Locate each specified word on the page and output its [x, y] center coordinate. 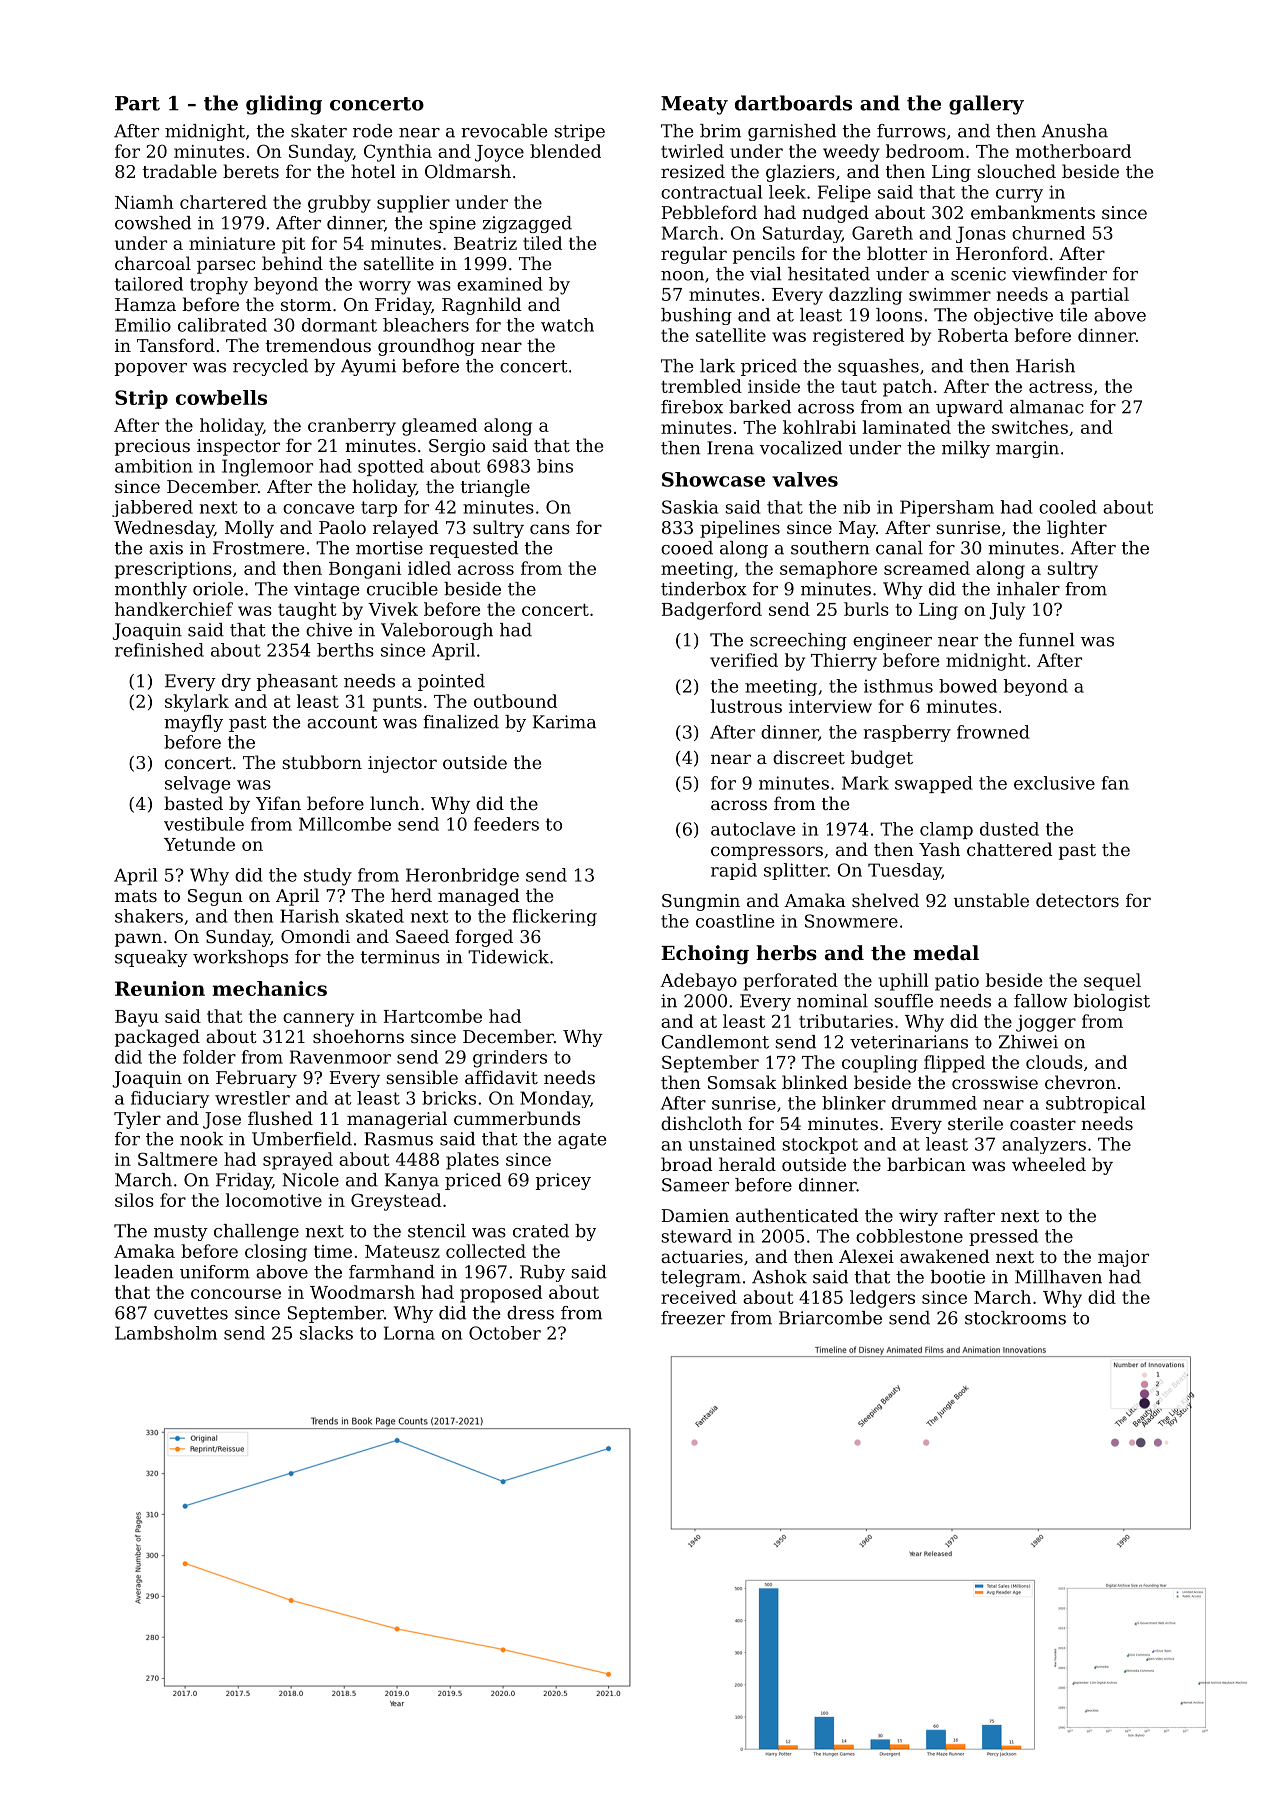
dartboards [793, 103]
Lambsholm [166, 1333]
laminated [907, 427]
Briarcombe [830, 1318]
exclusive [1054, 783]
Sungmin [701, 902]
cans [550, 529]
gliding [284, 105]
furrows [911, 131]
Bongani [365, 570]
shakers [149, 916]
